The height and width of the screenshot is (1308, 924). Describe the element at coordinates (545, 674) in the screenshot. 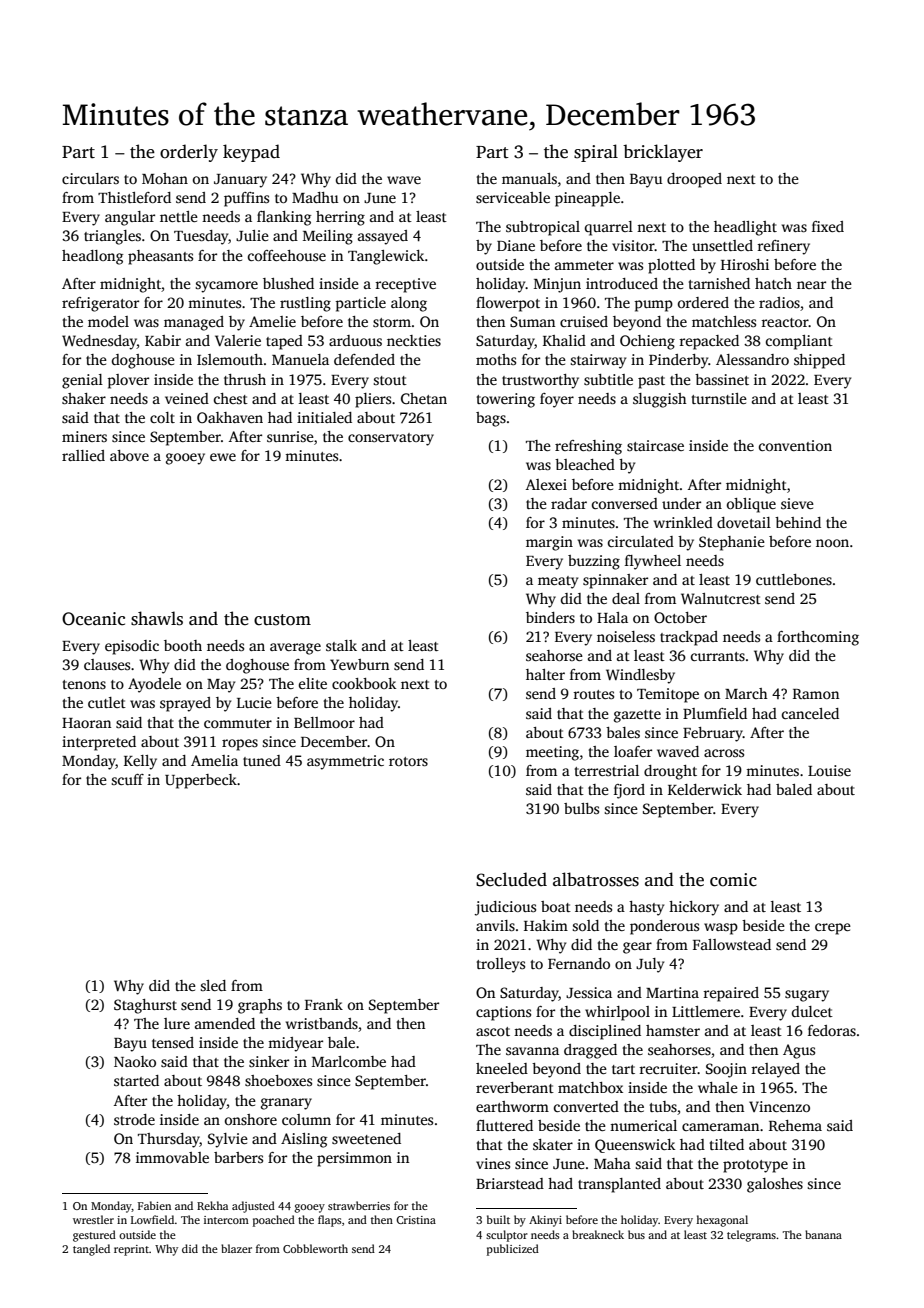

I see `halter` at that location.
